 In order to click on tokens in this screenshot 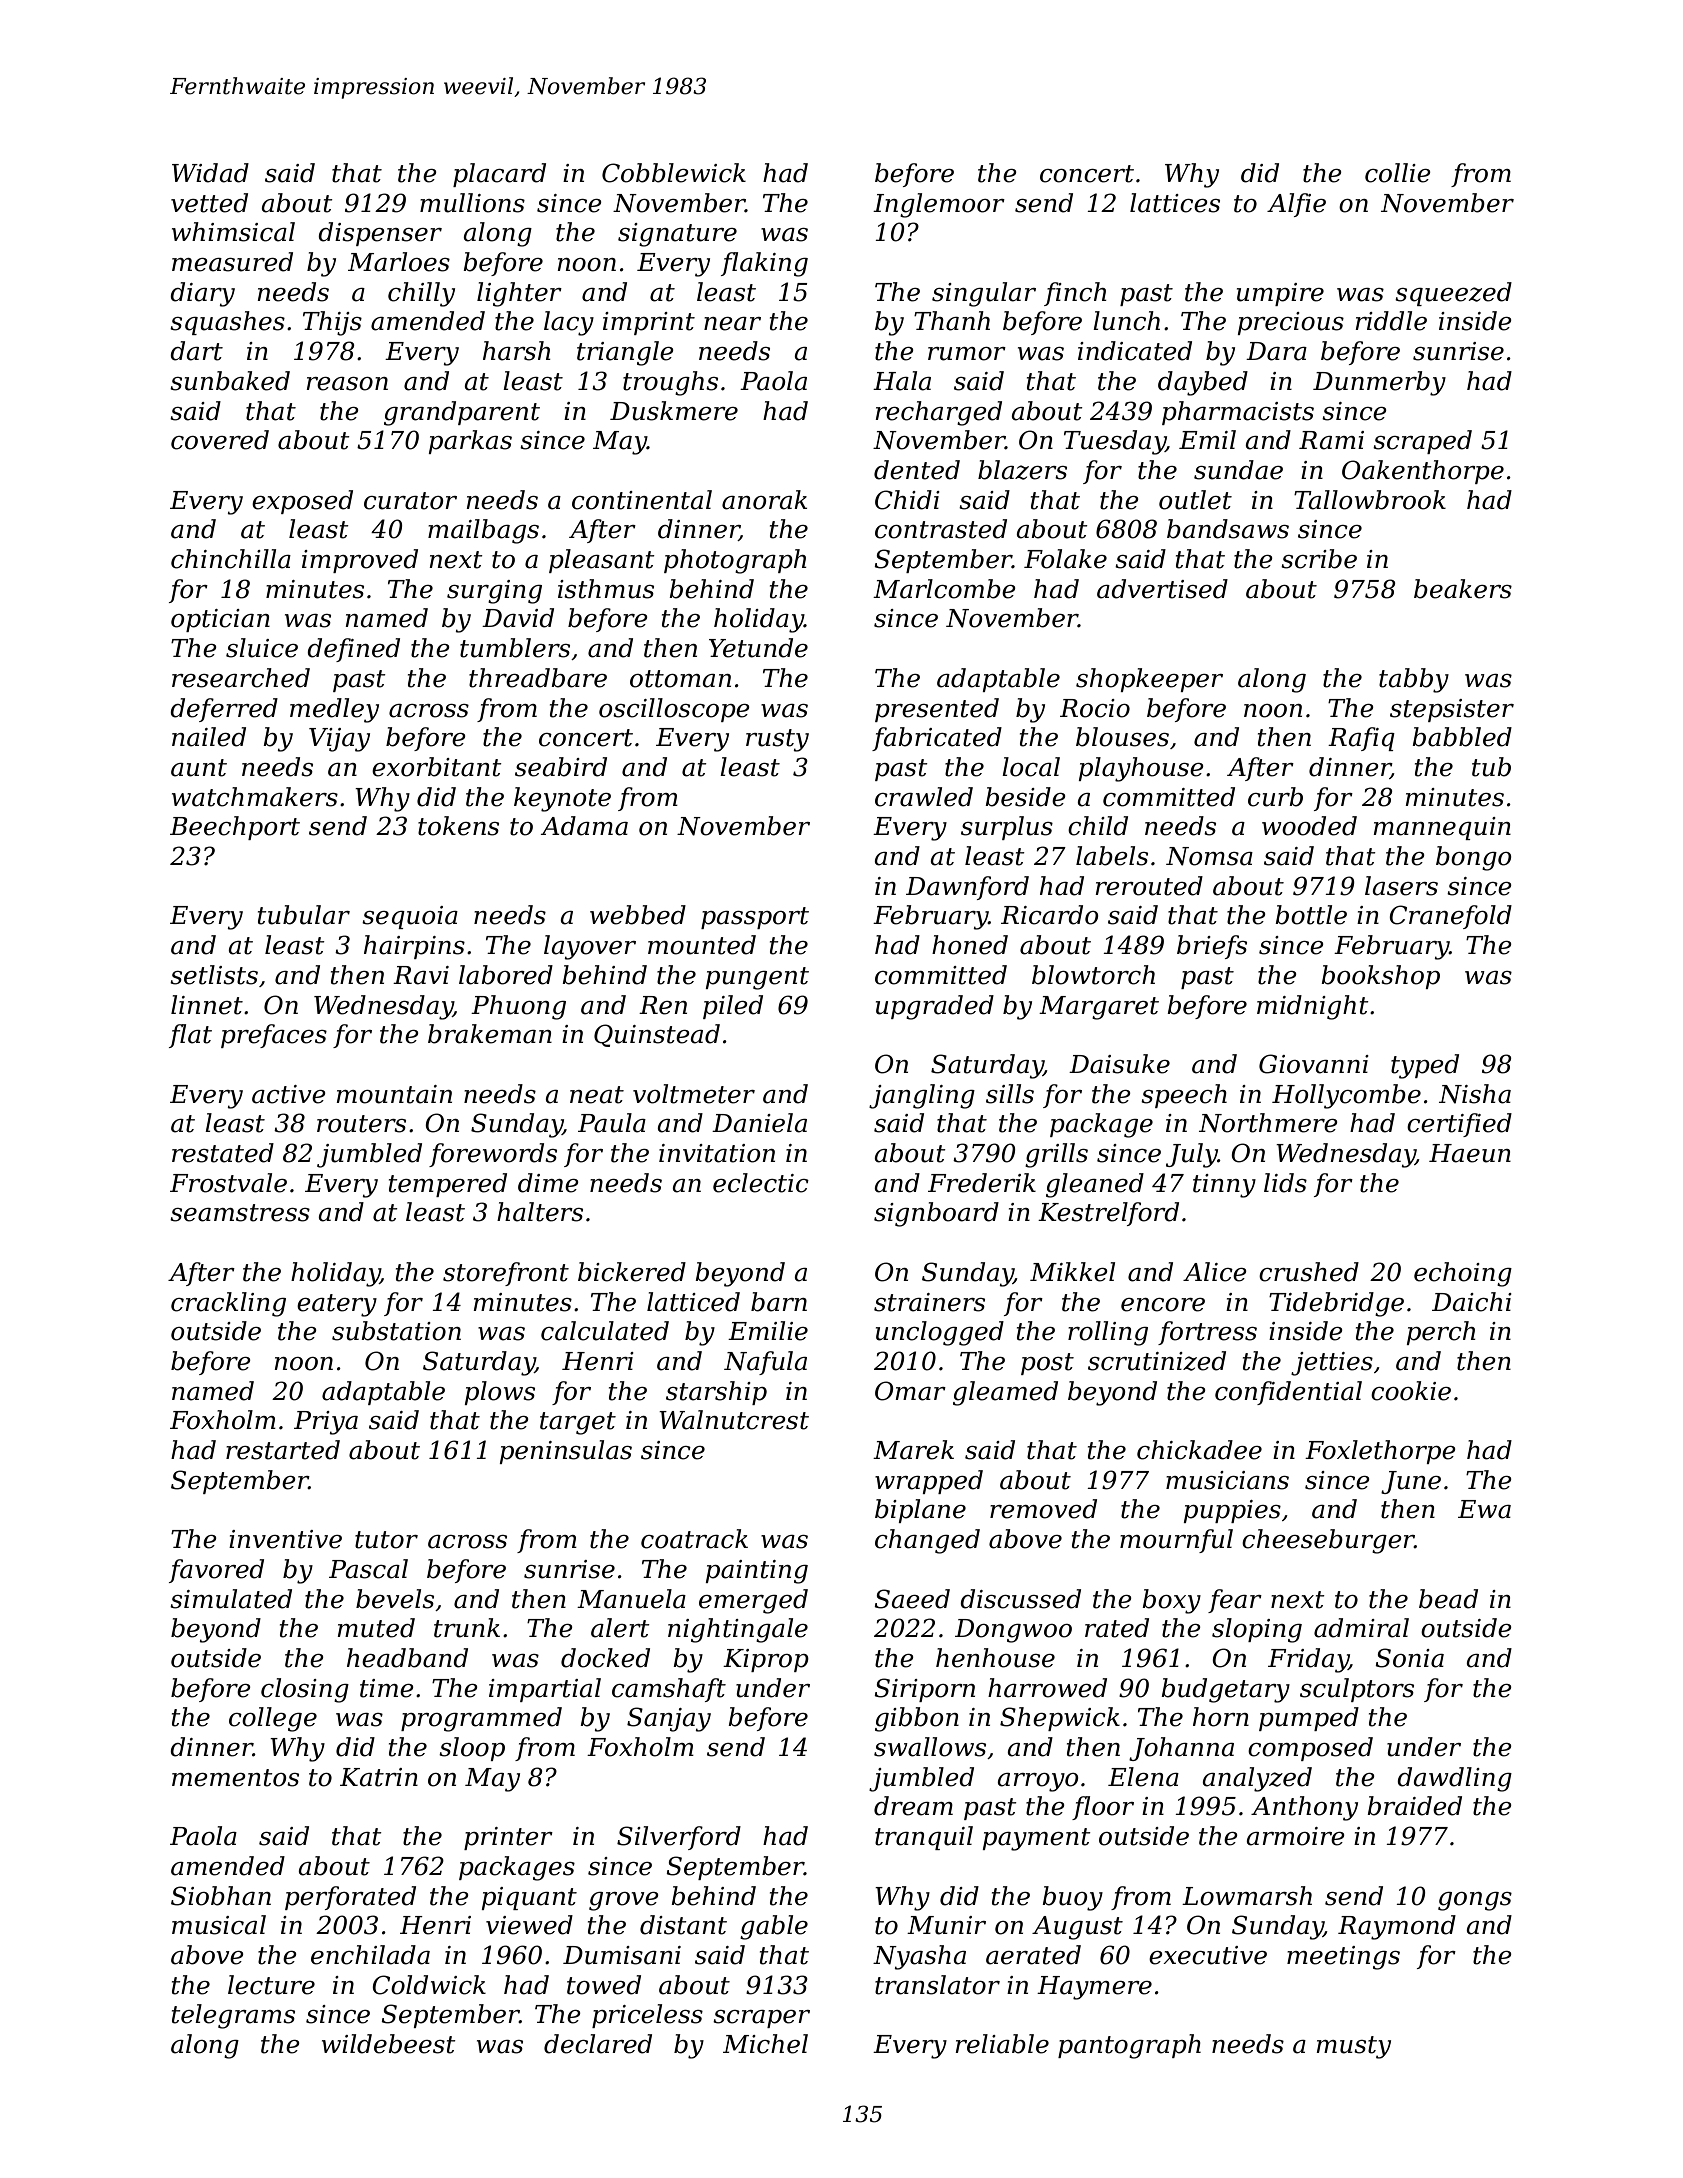, I will do `click(458, 826)`.
